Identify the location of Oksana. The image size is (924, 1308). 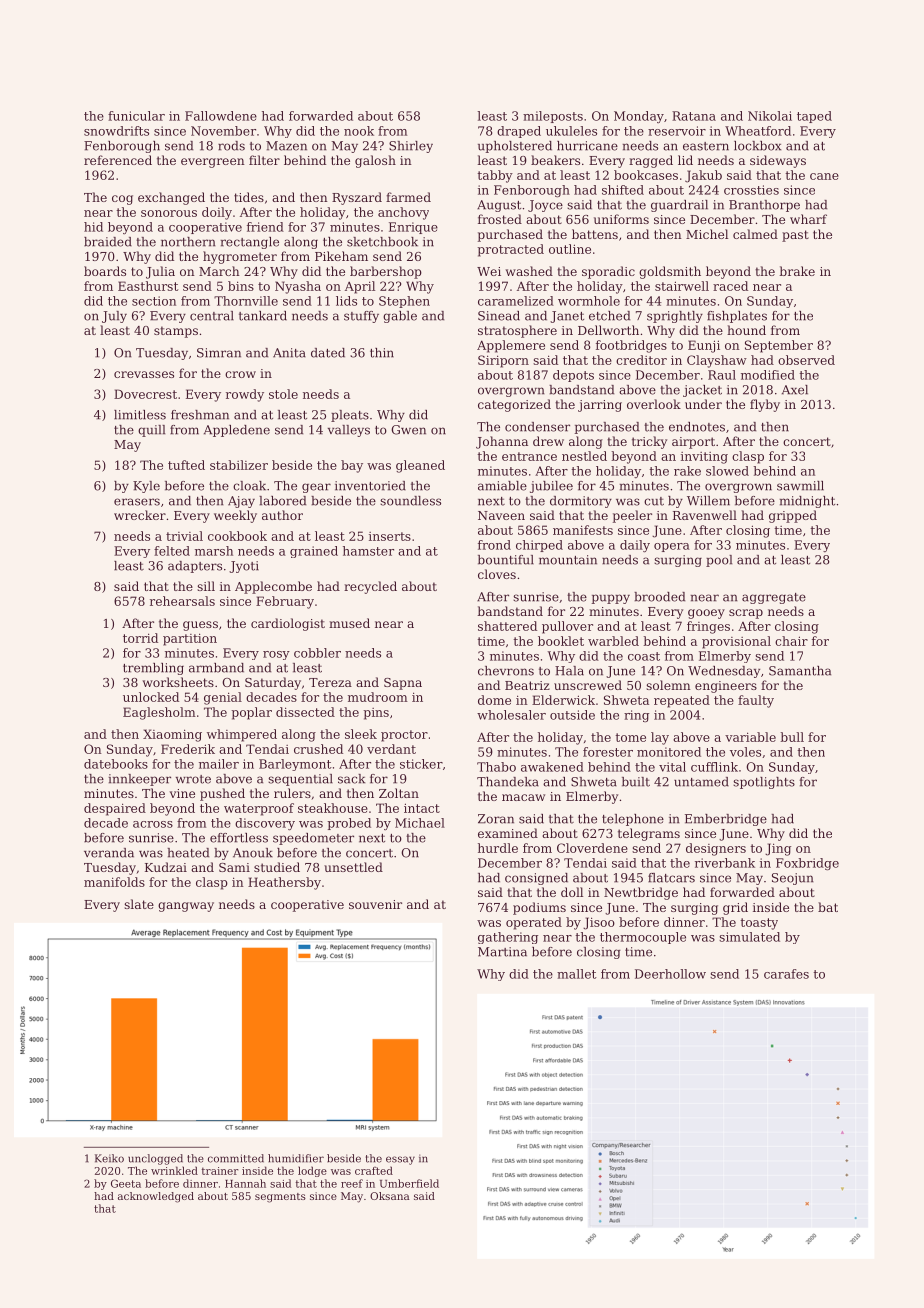
(390, 1196).
